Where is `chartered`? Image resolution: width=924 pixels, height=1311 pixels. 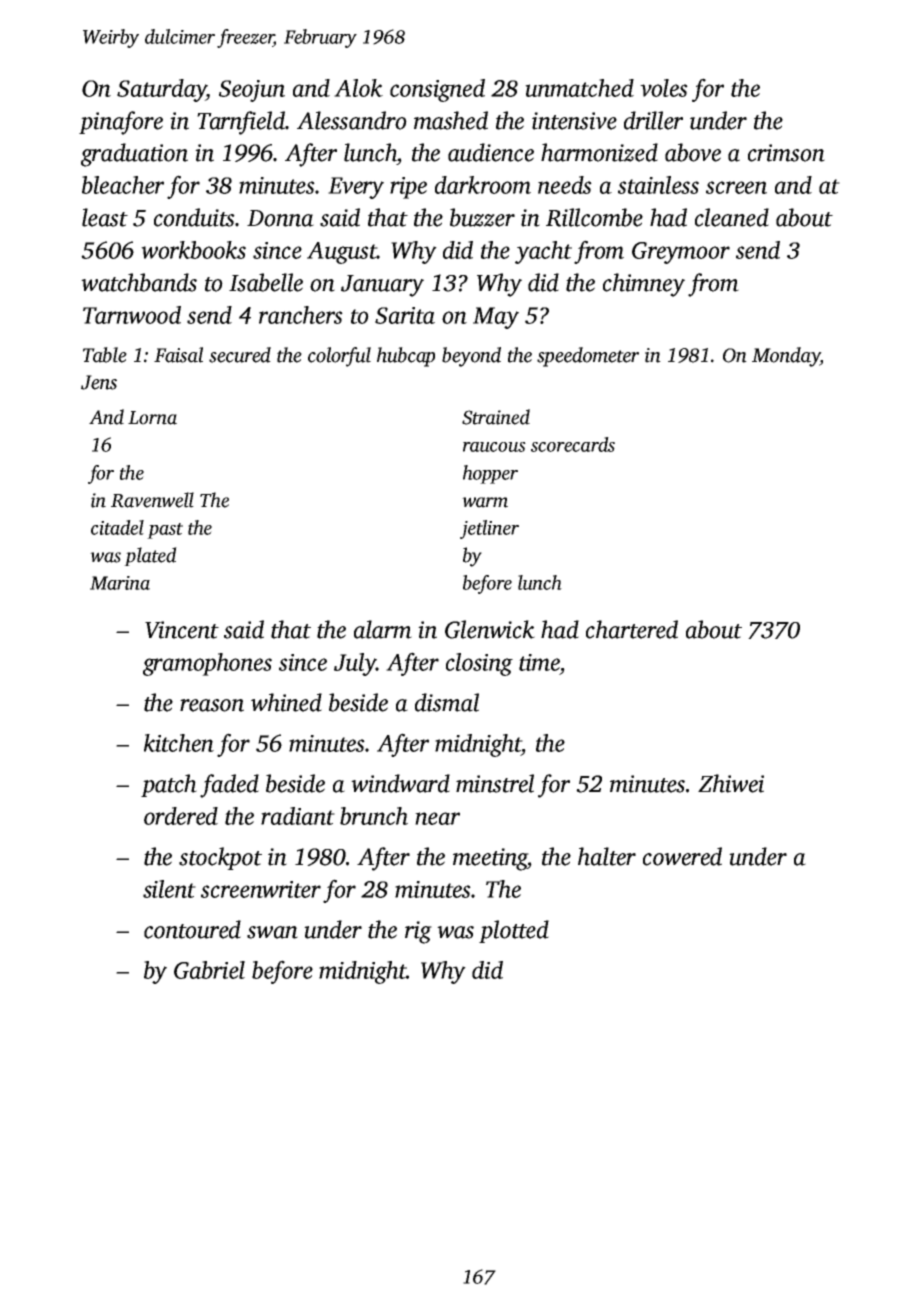 chartered is located at coordinates (632, 629).
